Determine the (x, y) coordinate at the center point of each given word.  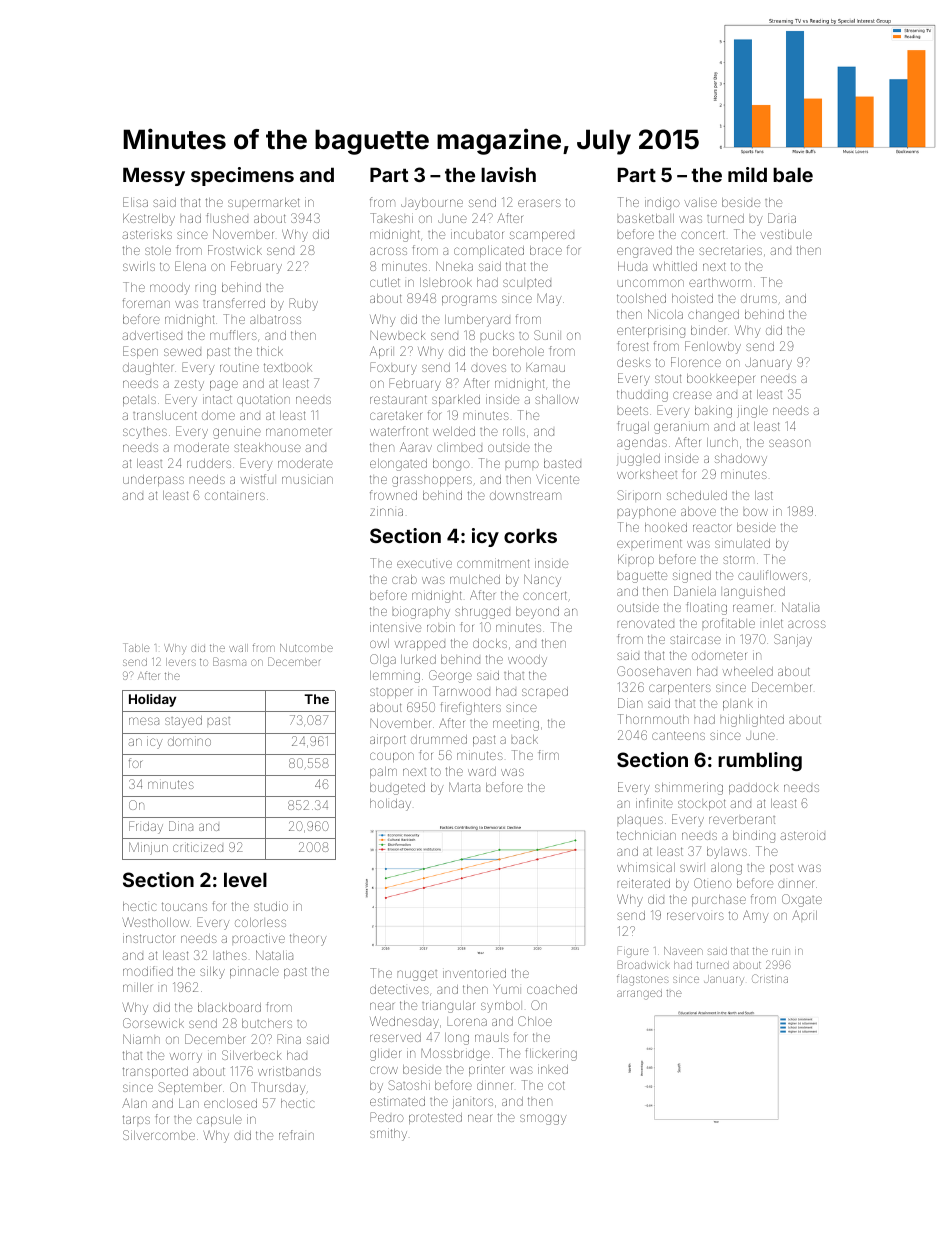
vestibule (786, 234)
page (224, 385)
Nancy (542, 580)
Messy (154, 176)
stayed (183, 722)
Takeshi (391, 218)
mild (747, 174)
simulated (742, 543)
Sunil (546, 335)
